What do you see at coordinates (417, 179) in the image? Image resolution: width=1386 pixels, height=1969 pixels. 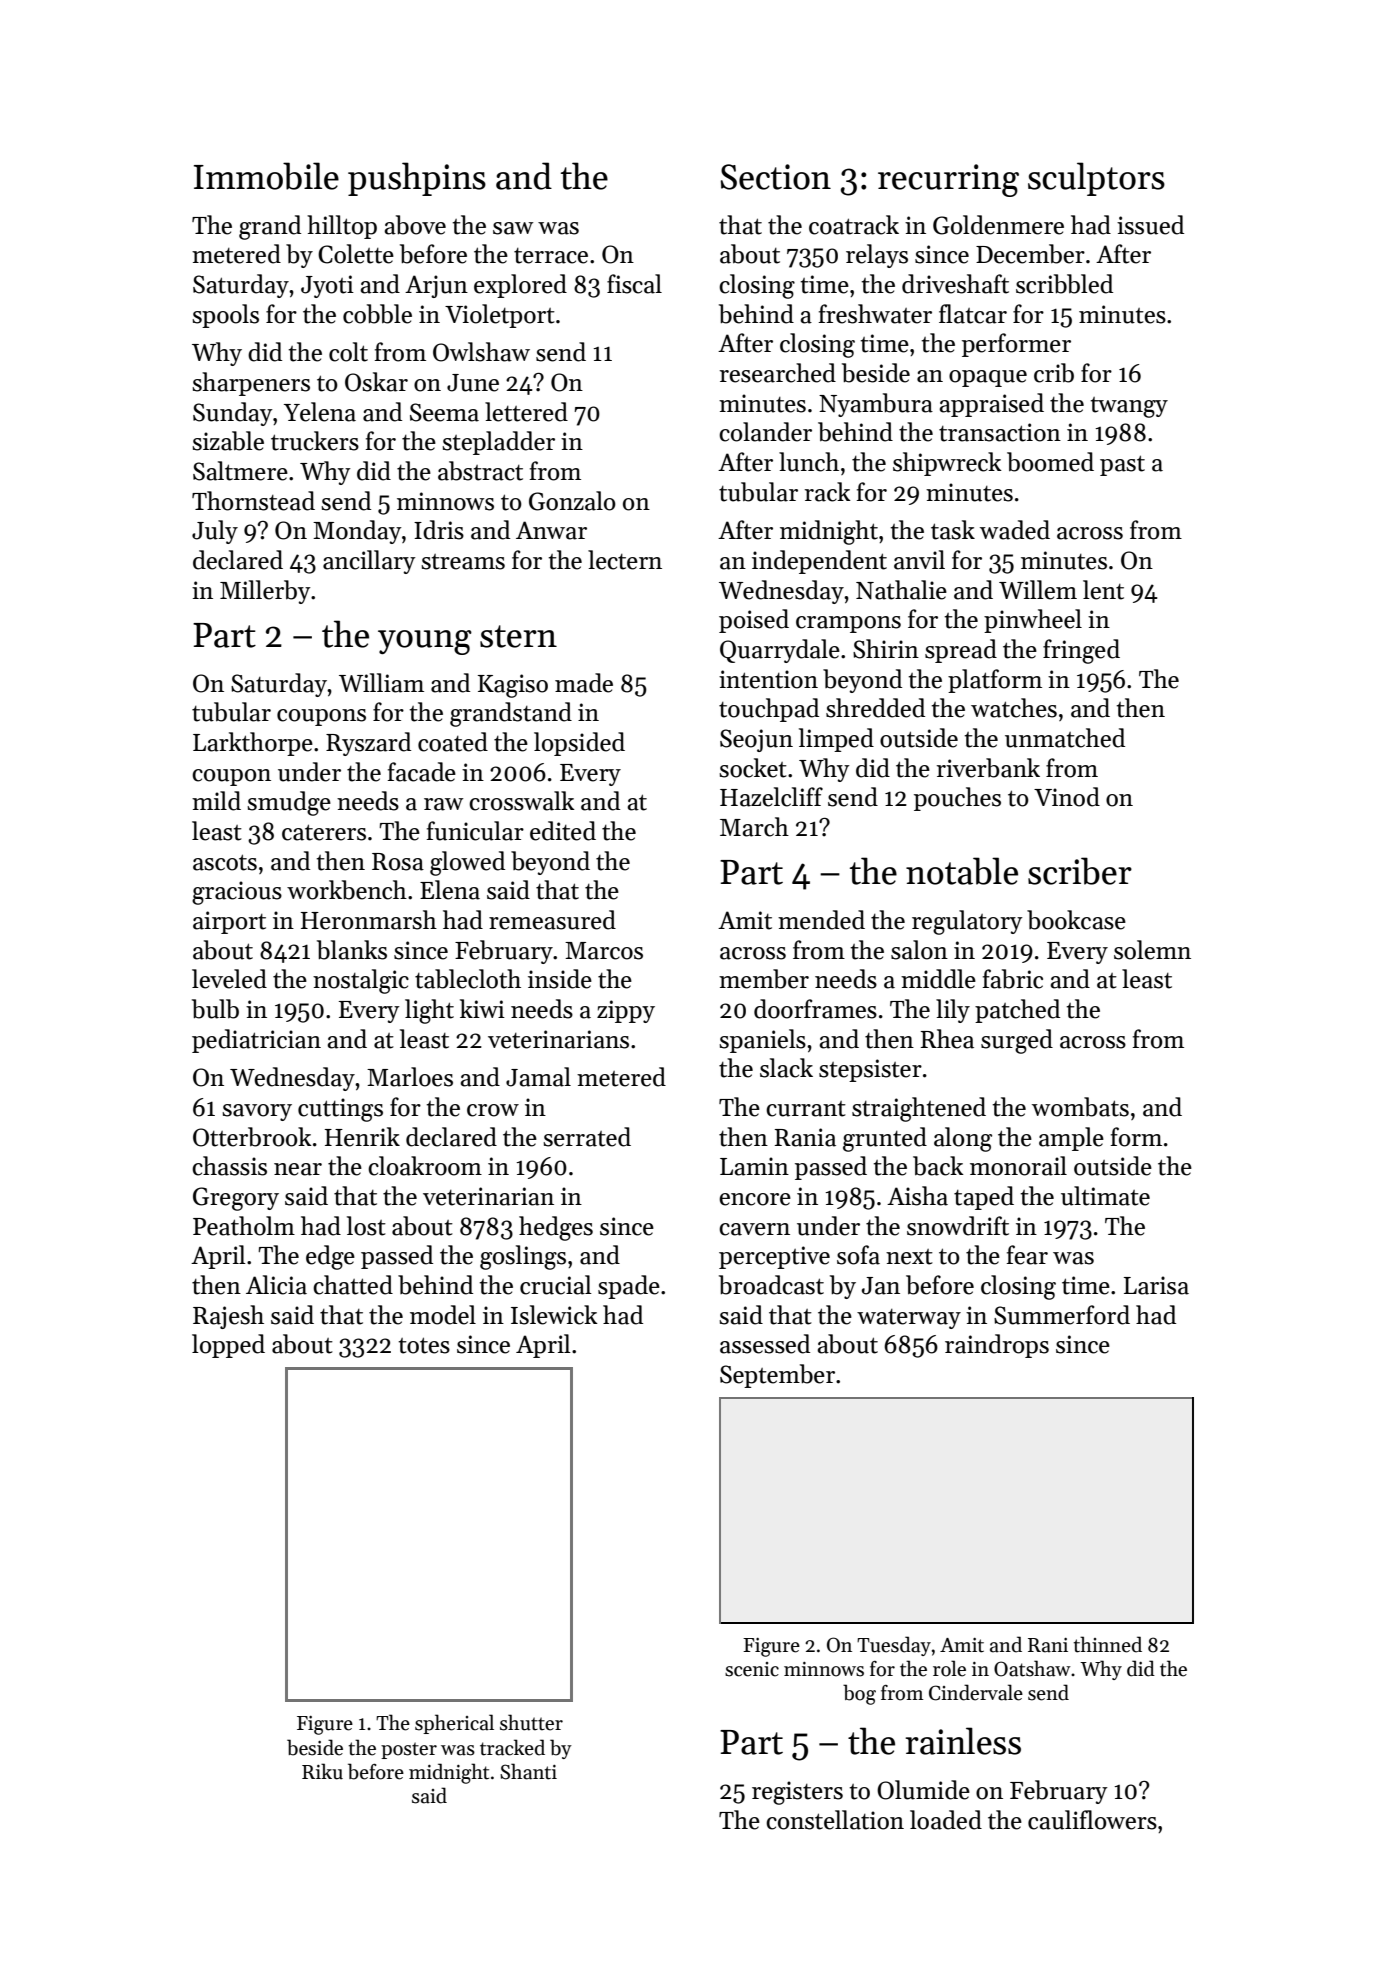 I see `pushpins` at bounding box center [417, 179].
